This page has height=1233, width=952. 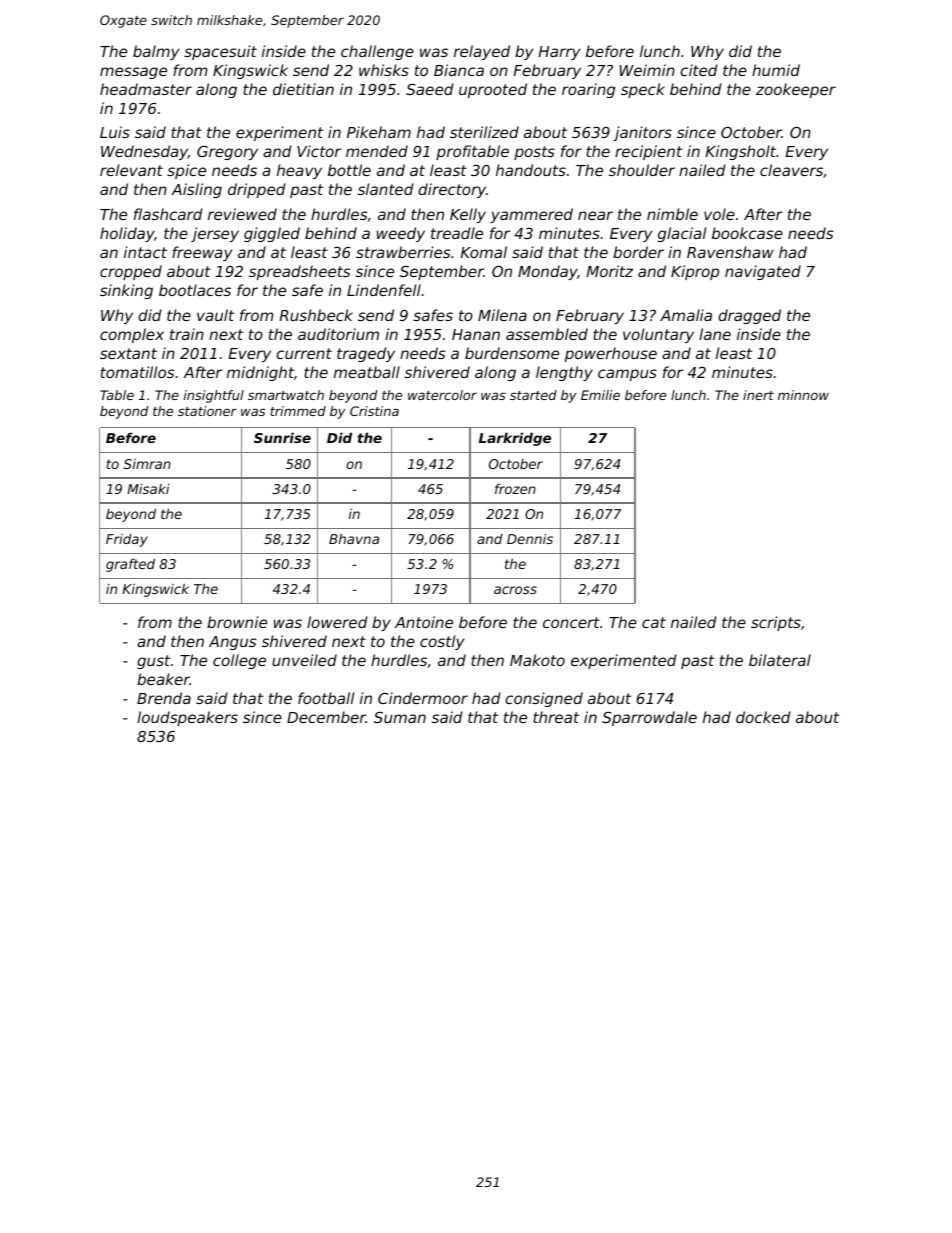 I want to click on message, so click(x=133, y=73).
